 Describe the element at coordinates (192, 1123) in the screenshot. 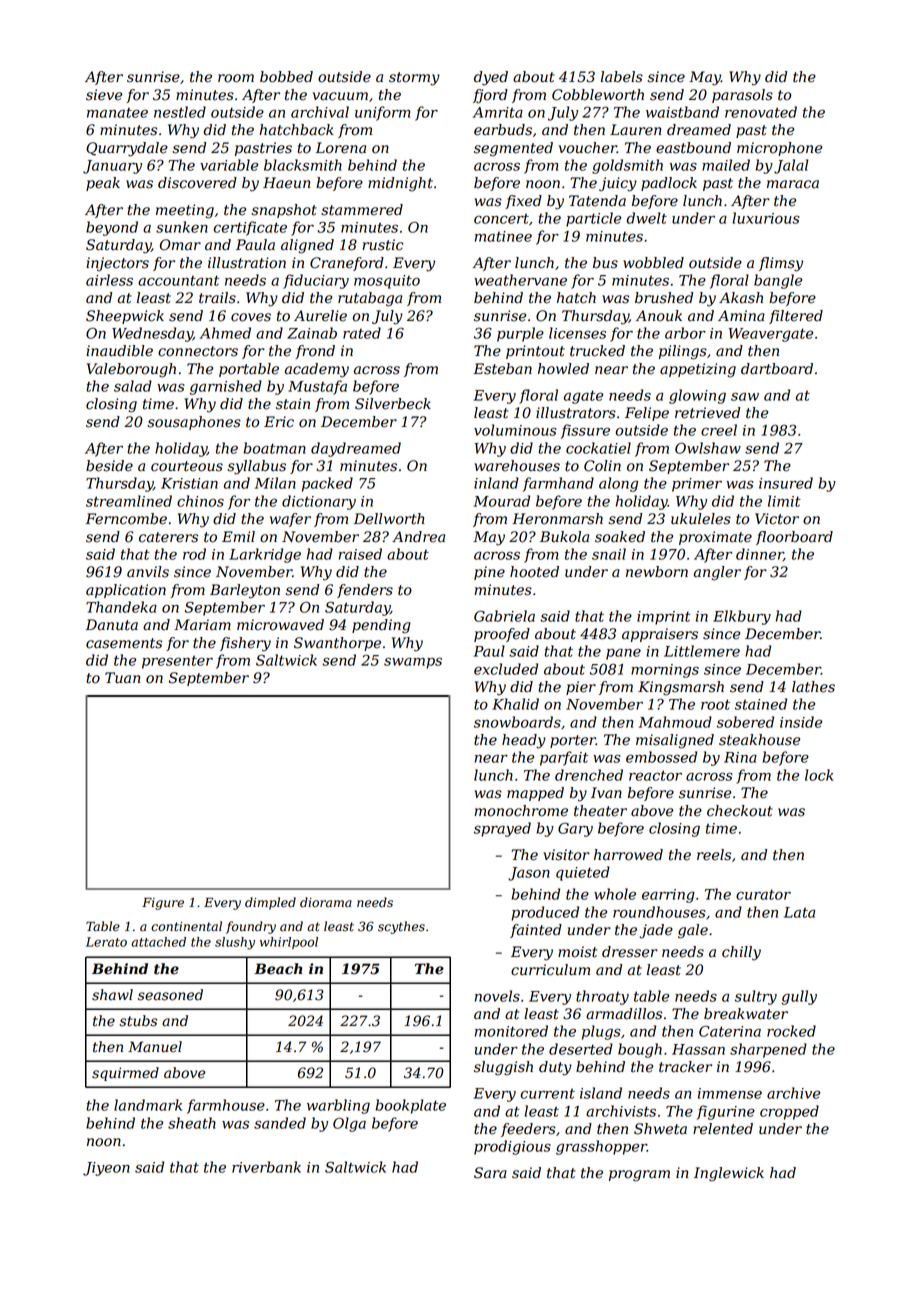

I see `sheath` at that location.
